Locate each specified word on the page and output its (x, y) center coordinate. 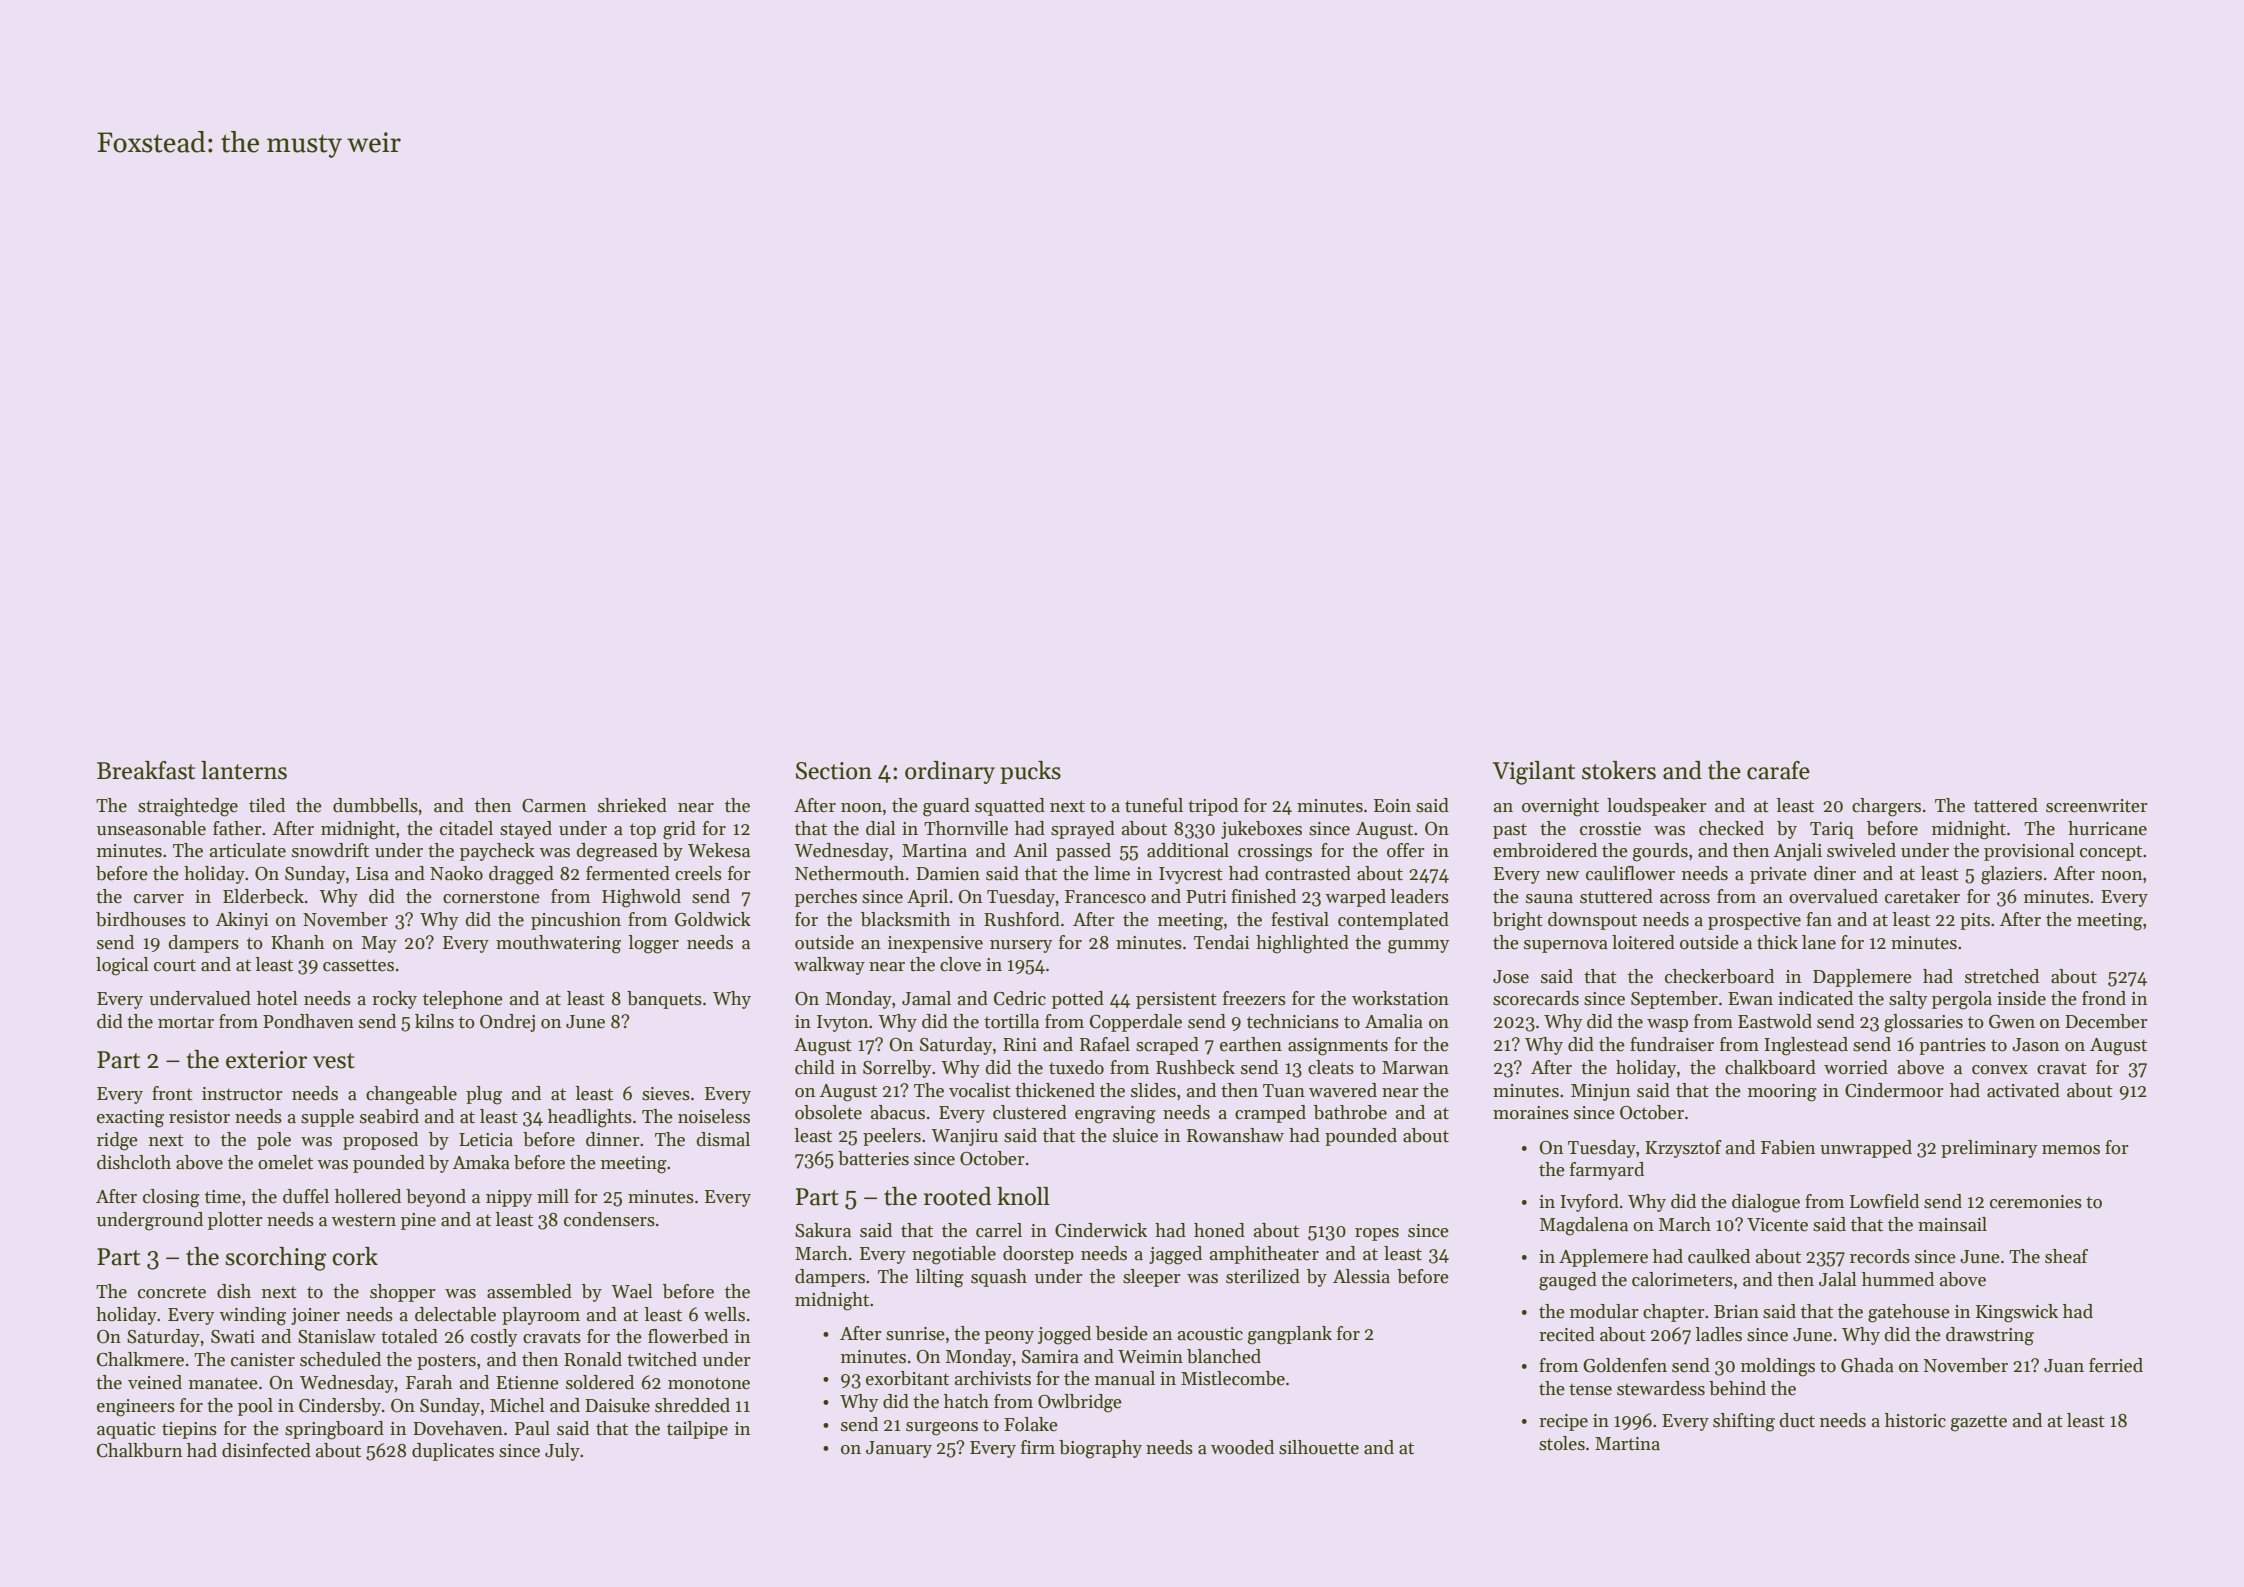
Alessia (1361, 1276)
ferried (2116, 1365)
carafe (1778, 770)
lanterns (244, 770)
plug (484, 1095)
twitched (662, 1359)
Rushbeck (1195, 1067)
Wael (632, 1291)
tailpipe (697, 1430)
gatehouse (1909, 1313)
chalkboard (1770, 1067)
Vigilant (1533, 773)
